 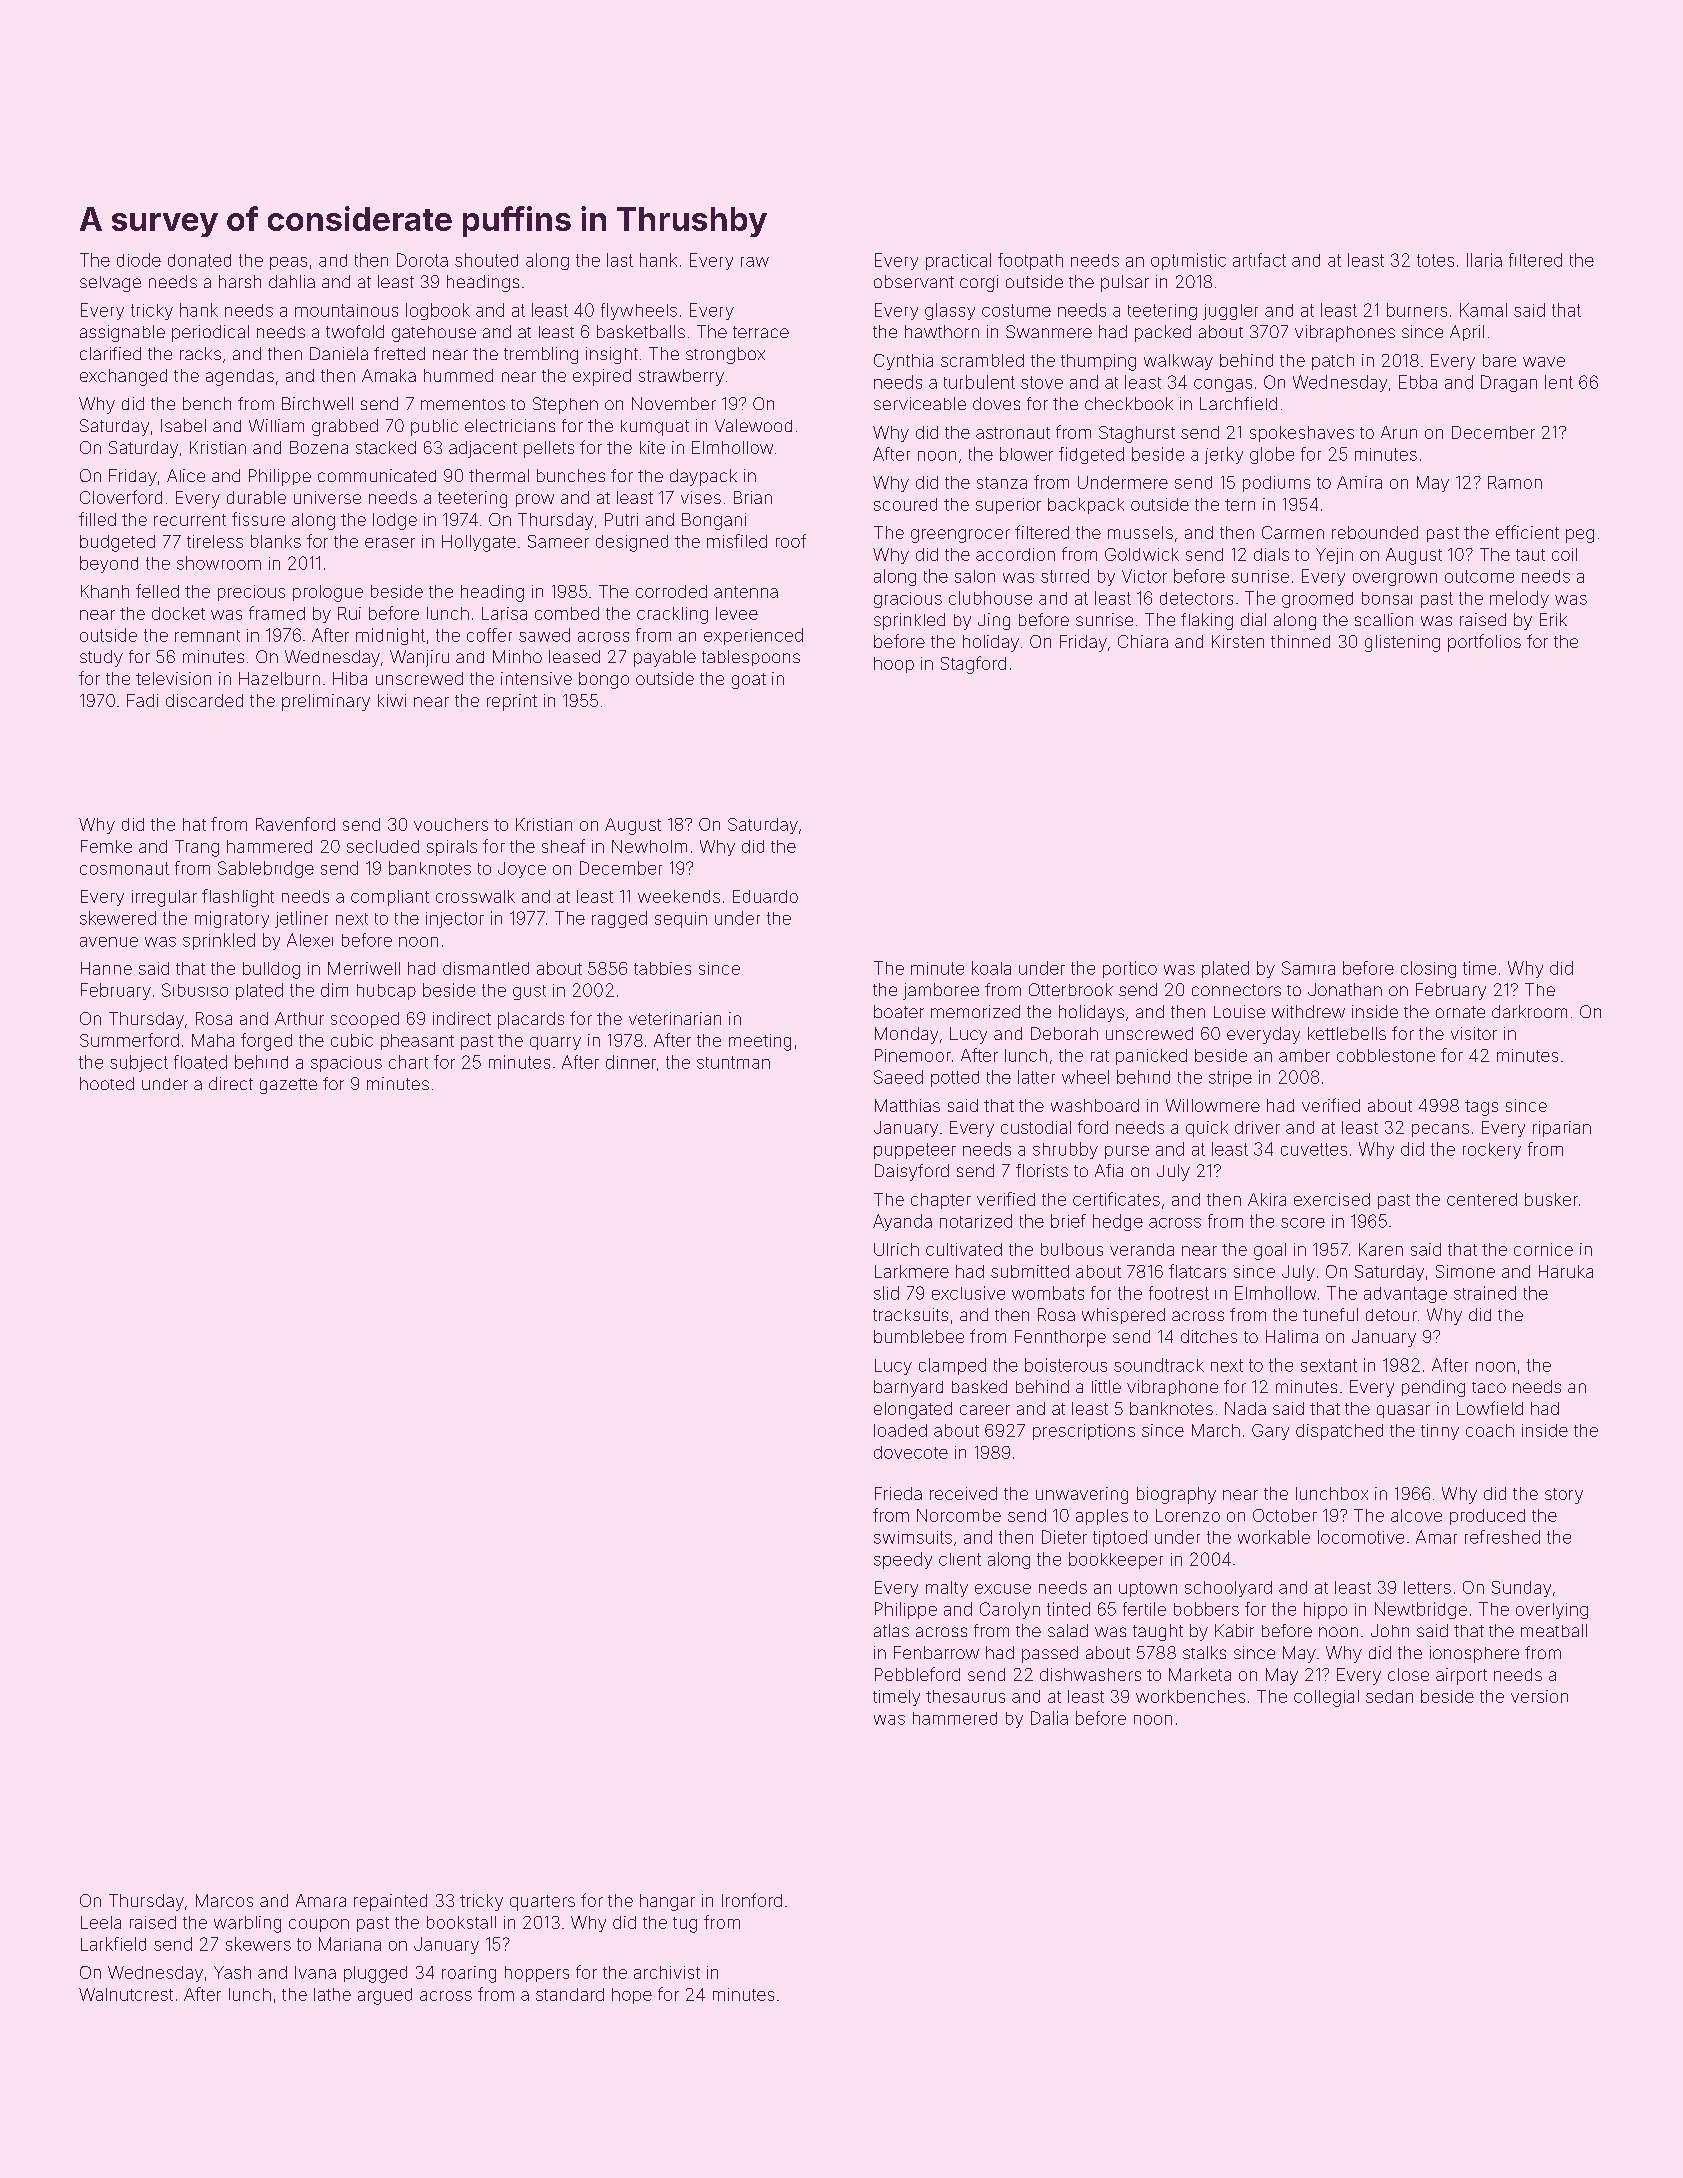 What do you see at coordinates (139, 260) in the page?
I see `diode` at bounding box center [139, 260].
